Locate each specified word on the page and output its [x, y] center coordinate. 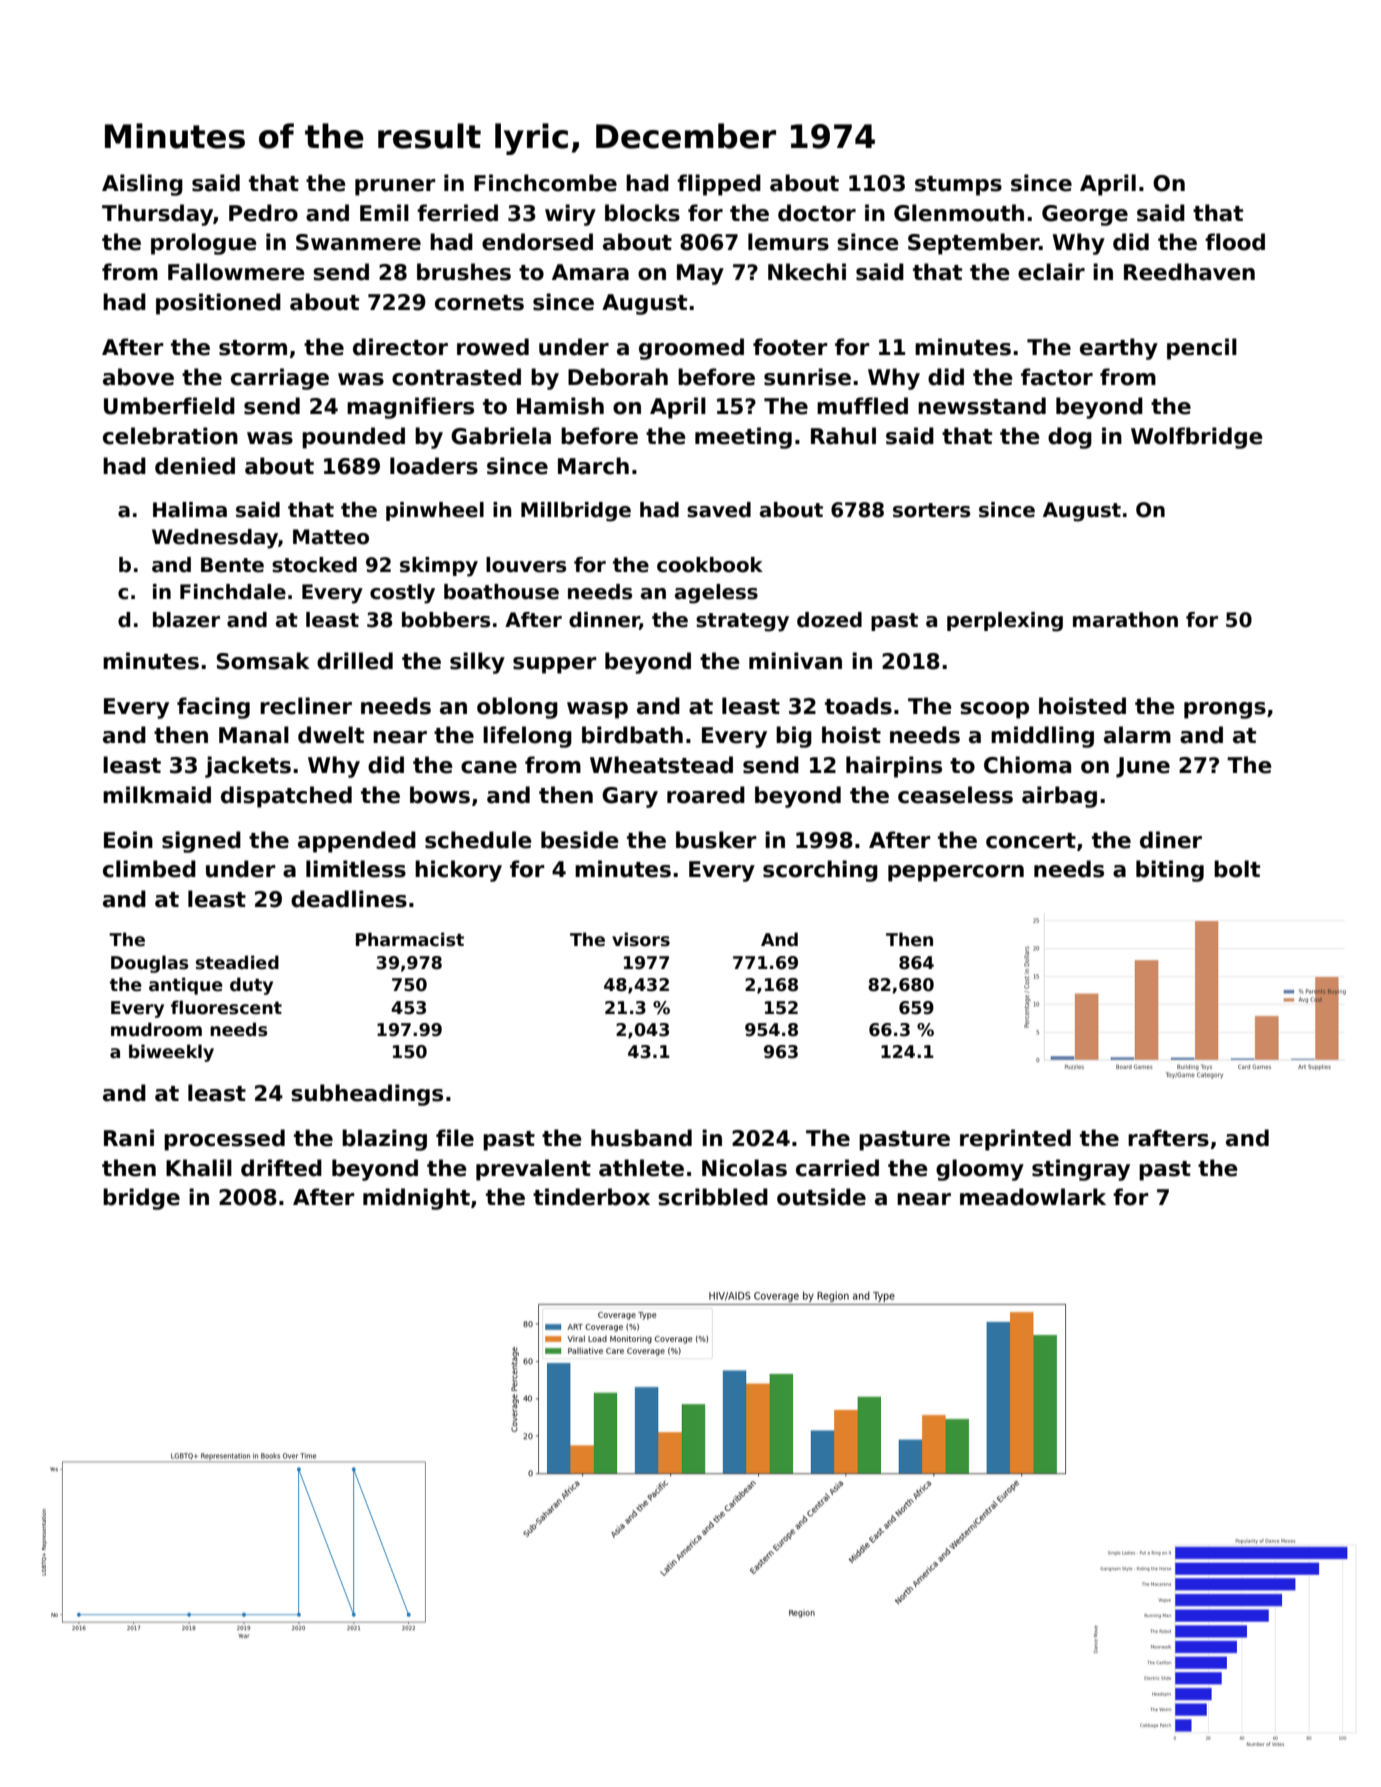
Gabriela [501, 436]
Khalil [199, 1168]
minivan [795, 661]
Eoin [128, 840]
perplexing [1005, 622]
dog [1070, 438]
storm [253, 348]
